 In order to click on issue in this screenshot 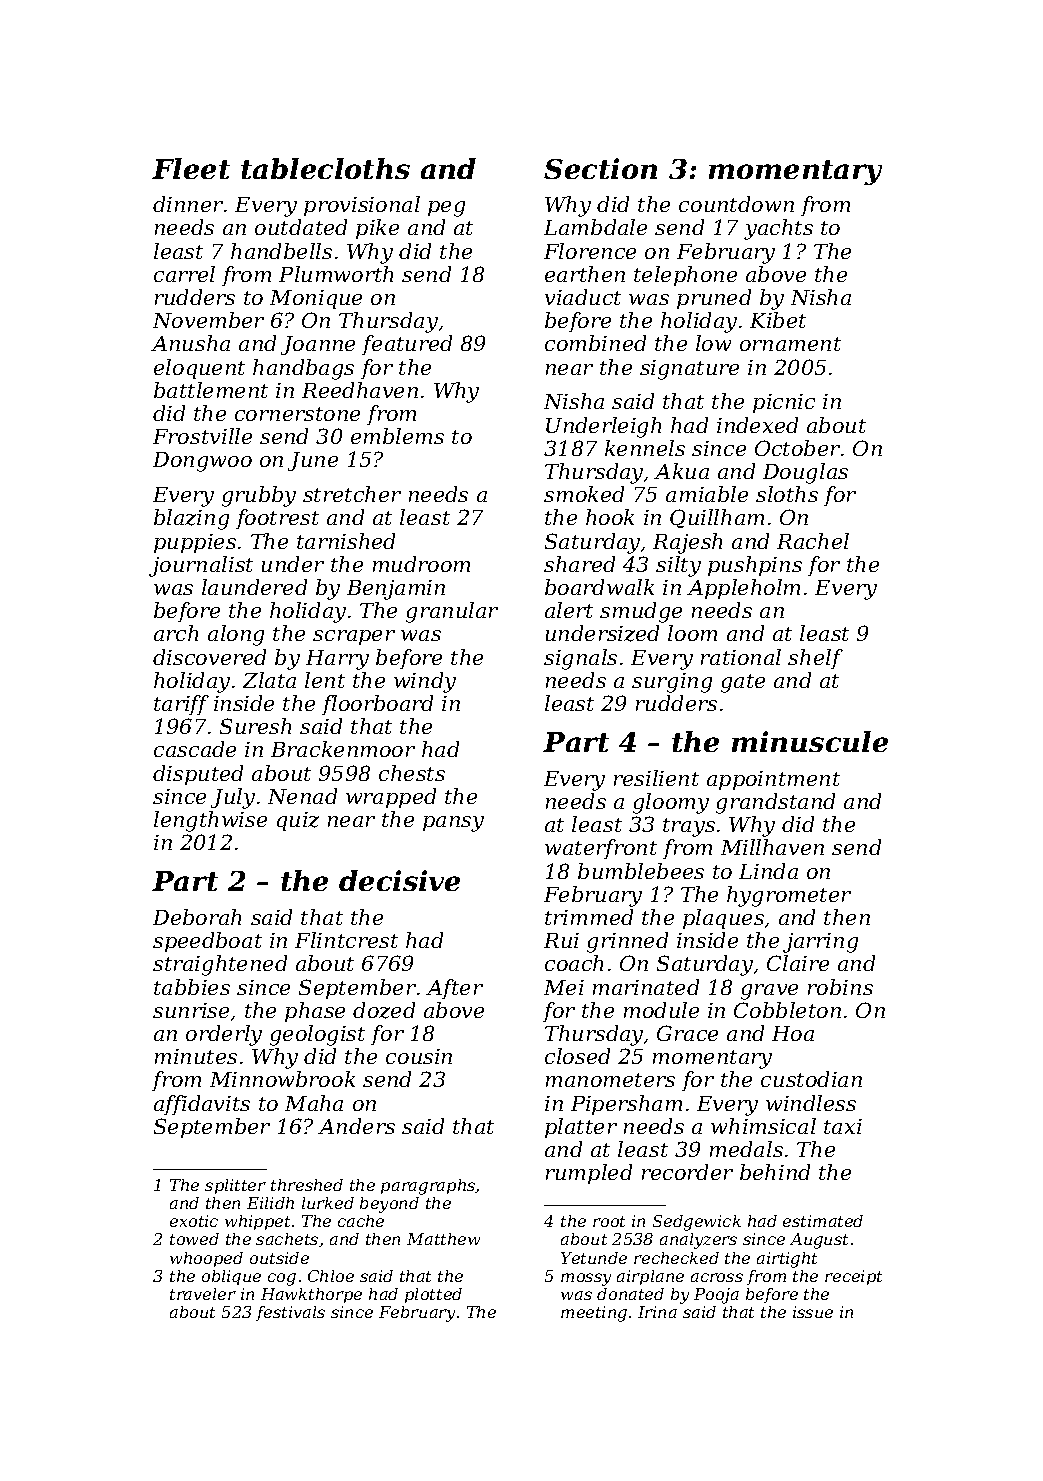, I will do `click(813, 1312)`.
